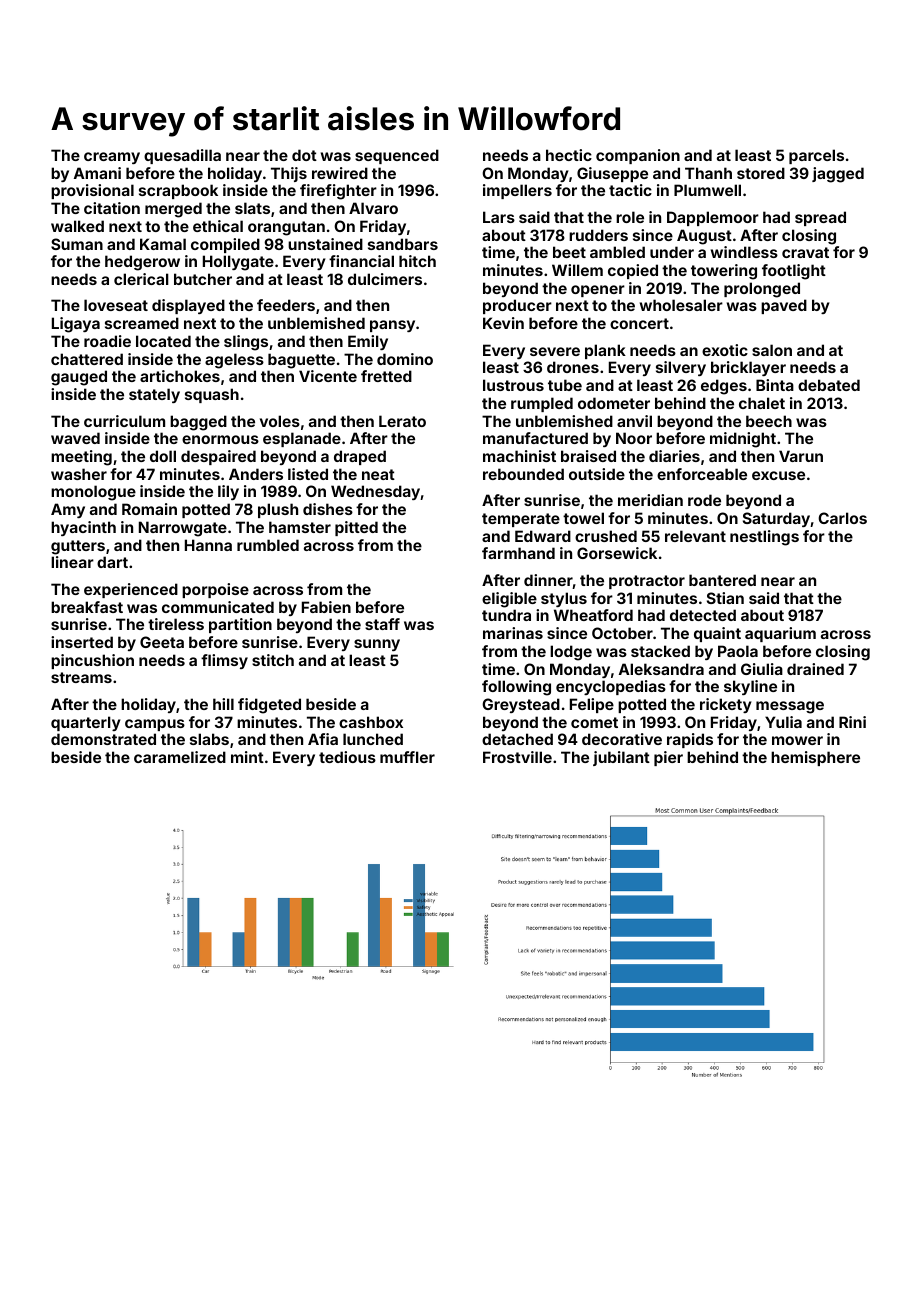 The image size is (924, 1308). I want to click on demonstrated, so click(103, 739).
